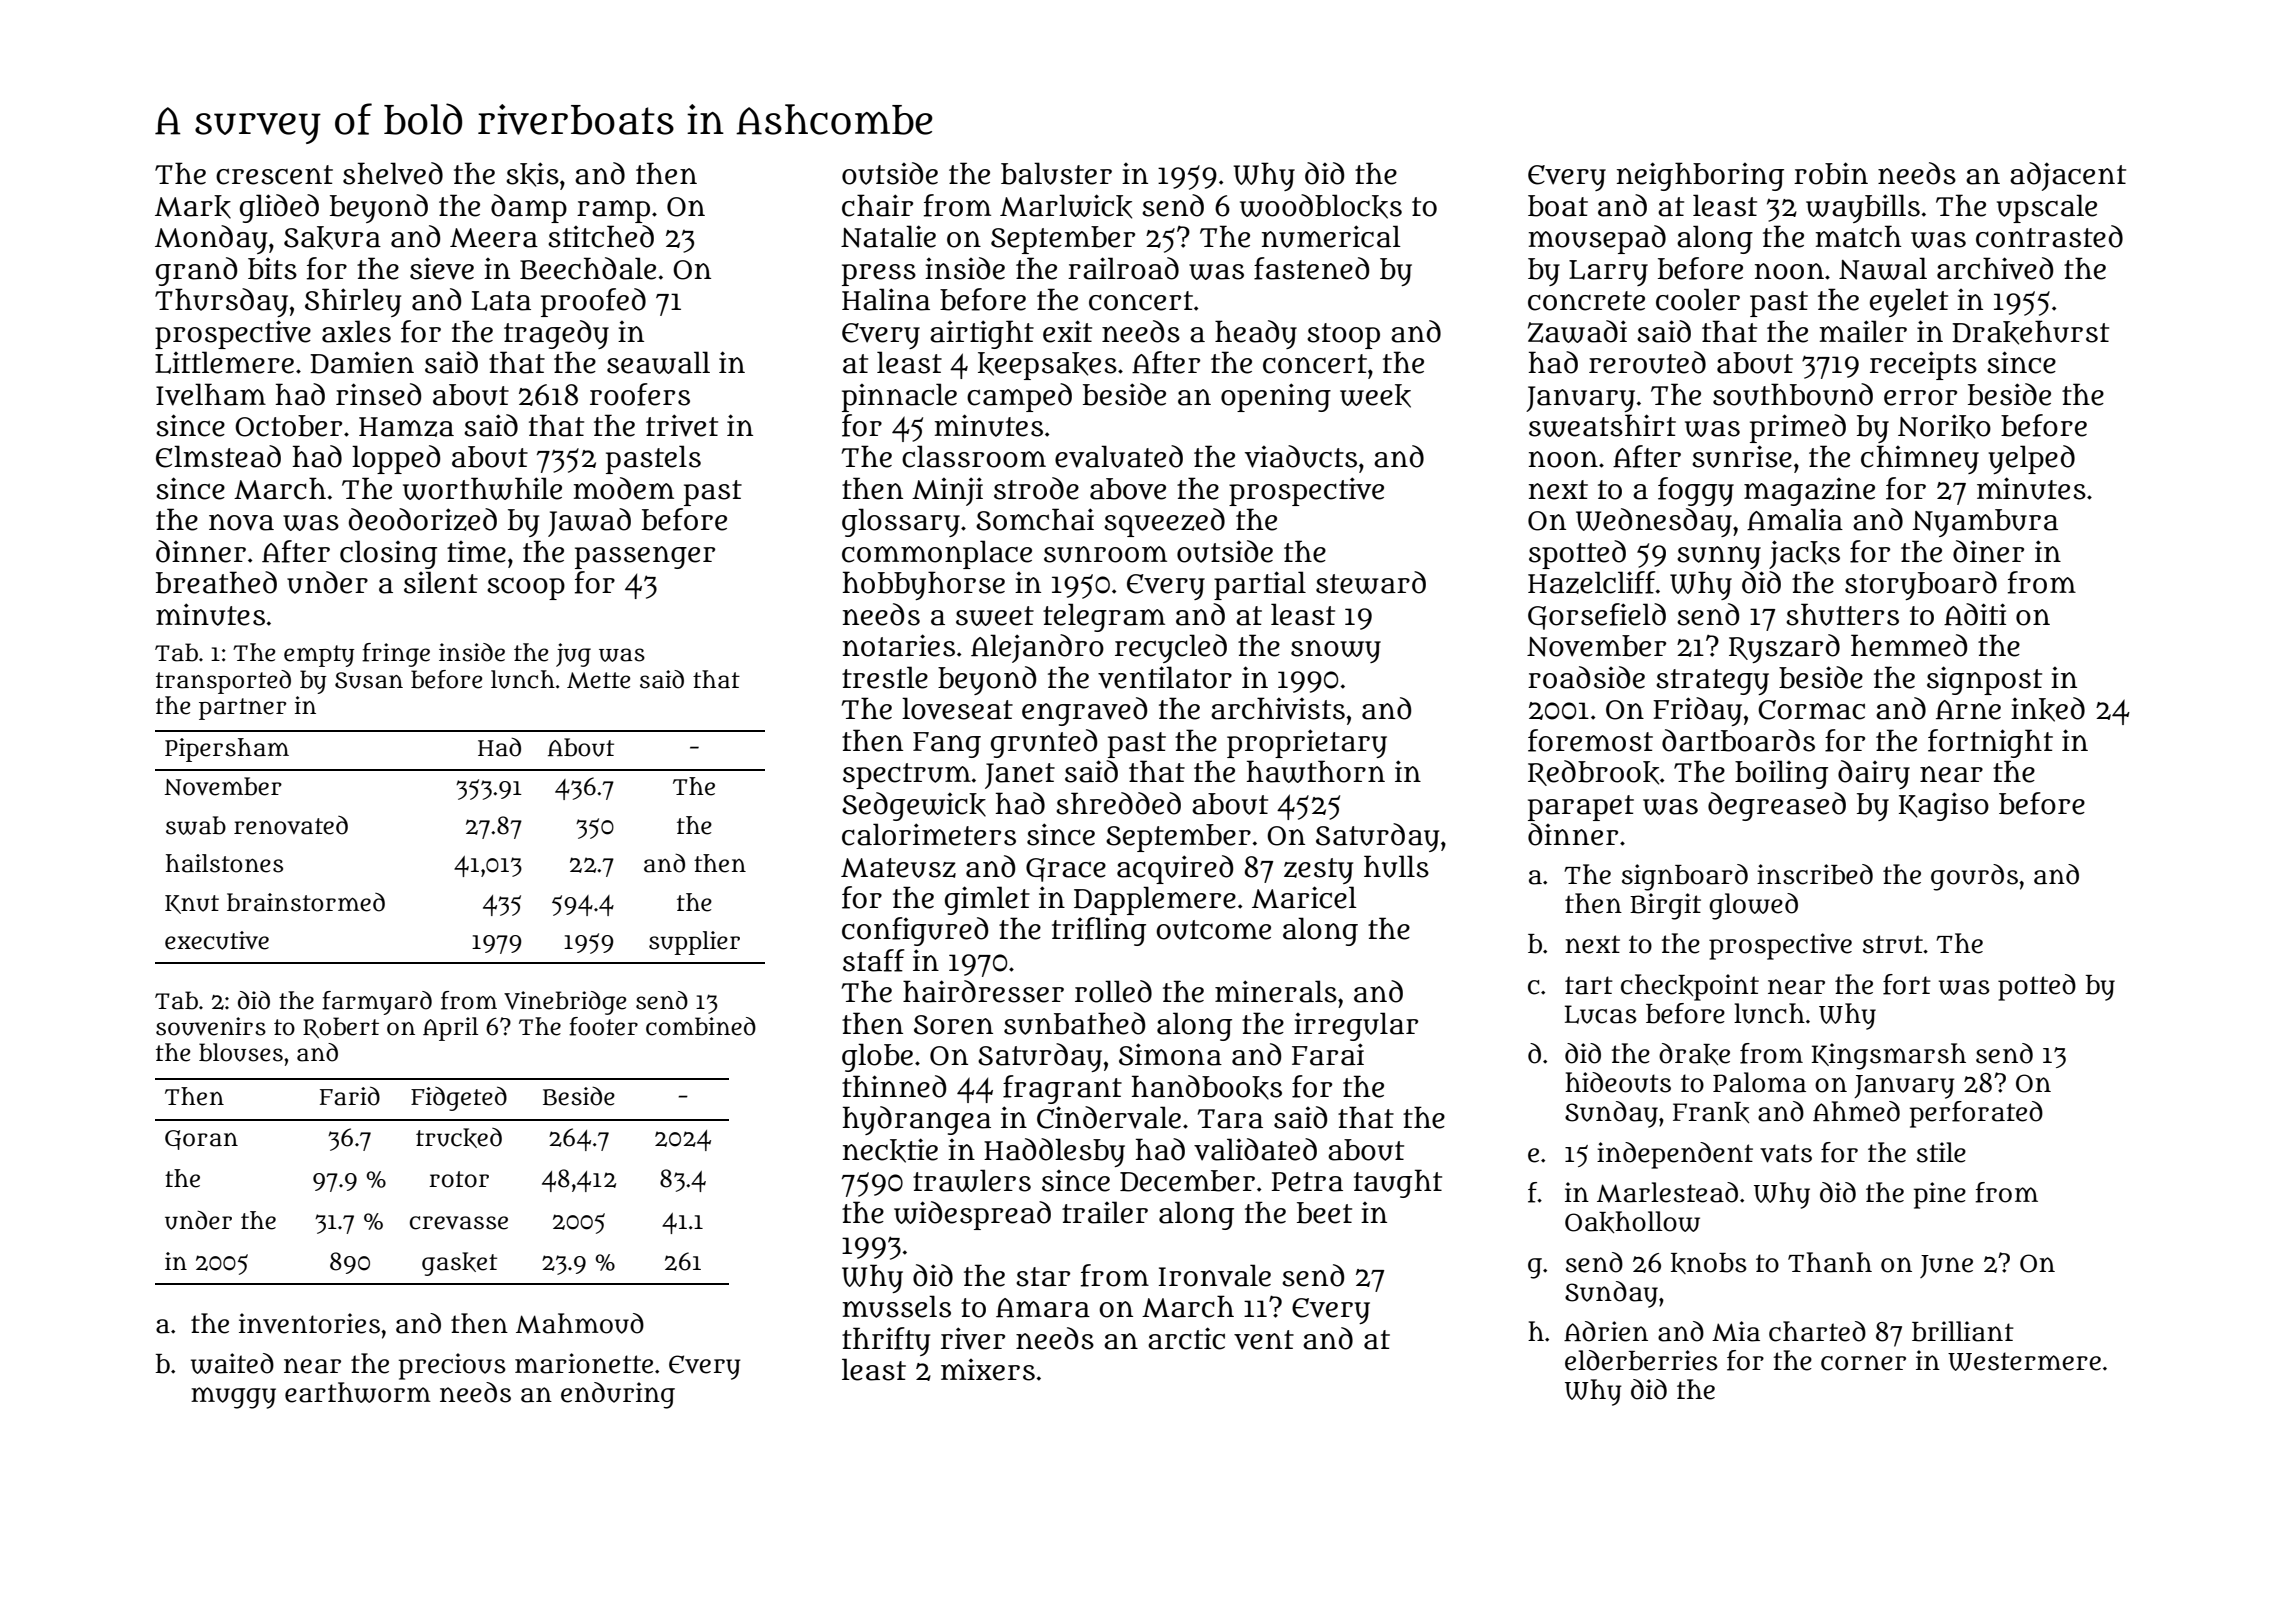  I want to click on Westermere, so click(2024, 1361).
